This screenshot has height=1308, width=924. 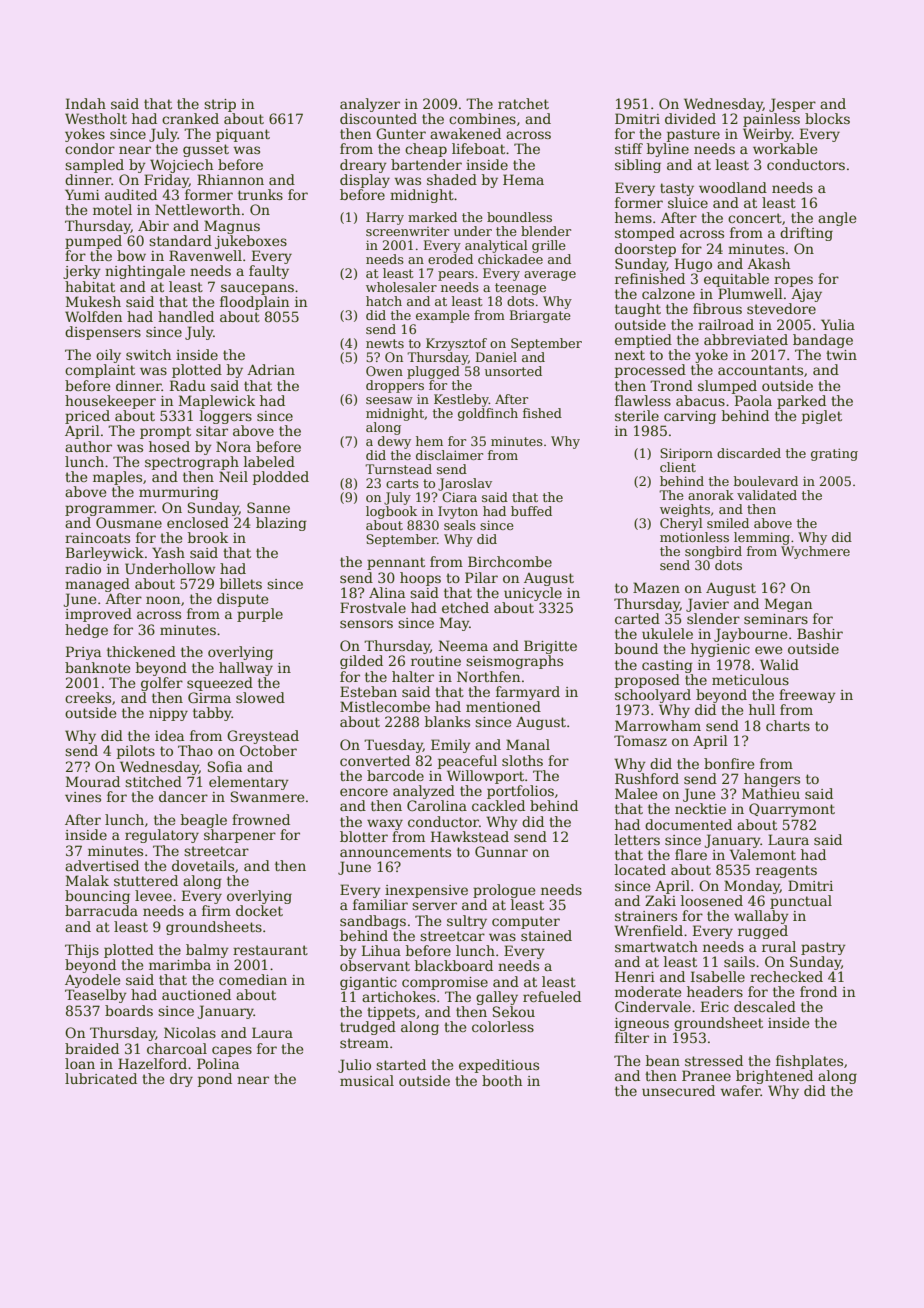 I want to click on grille, so click(x=549, y=246).
